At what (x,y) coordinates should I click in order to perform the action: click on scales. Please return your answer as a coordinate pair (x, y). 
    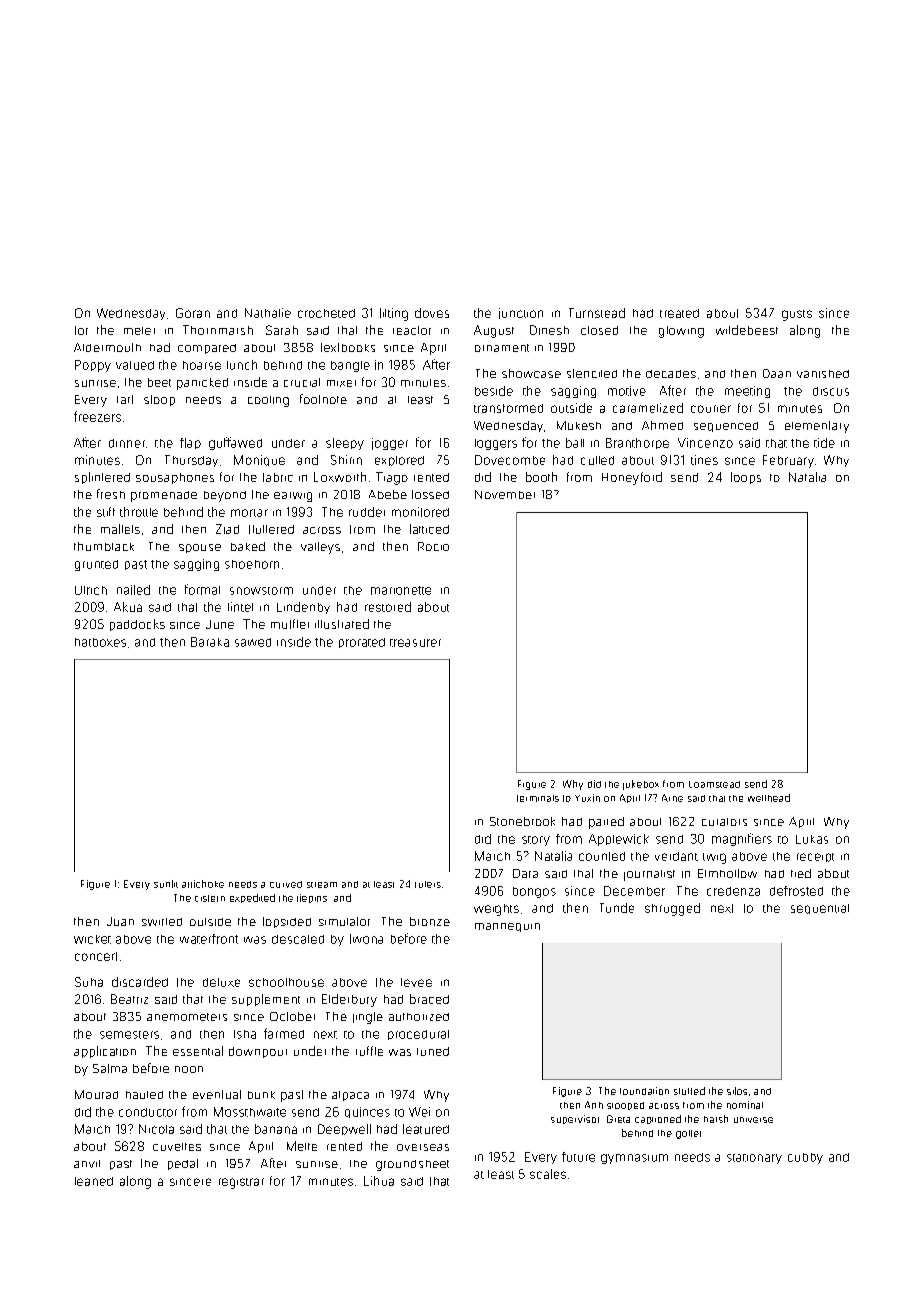
    Looking at the image, I should click on (548, 1174).
